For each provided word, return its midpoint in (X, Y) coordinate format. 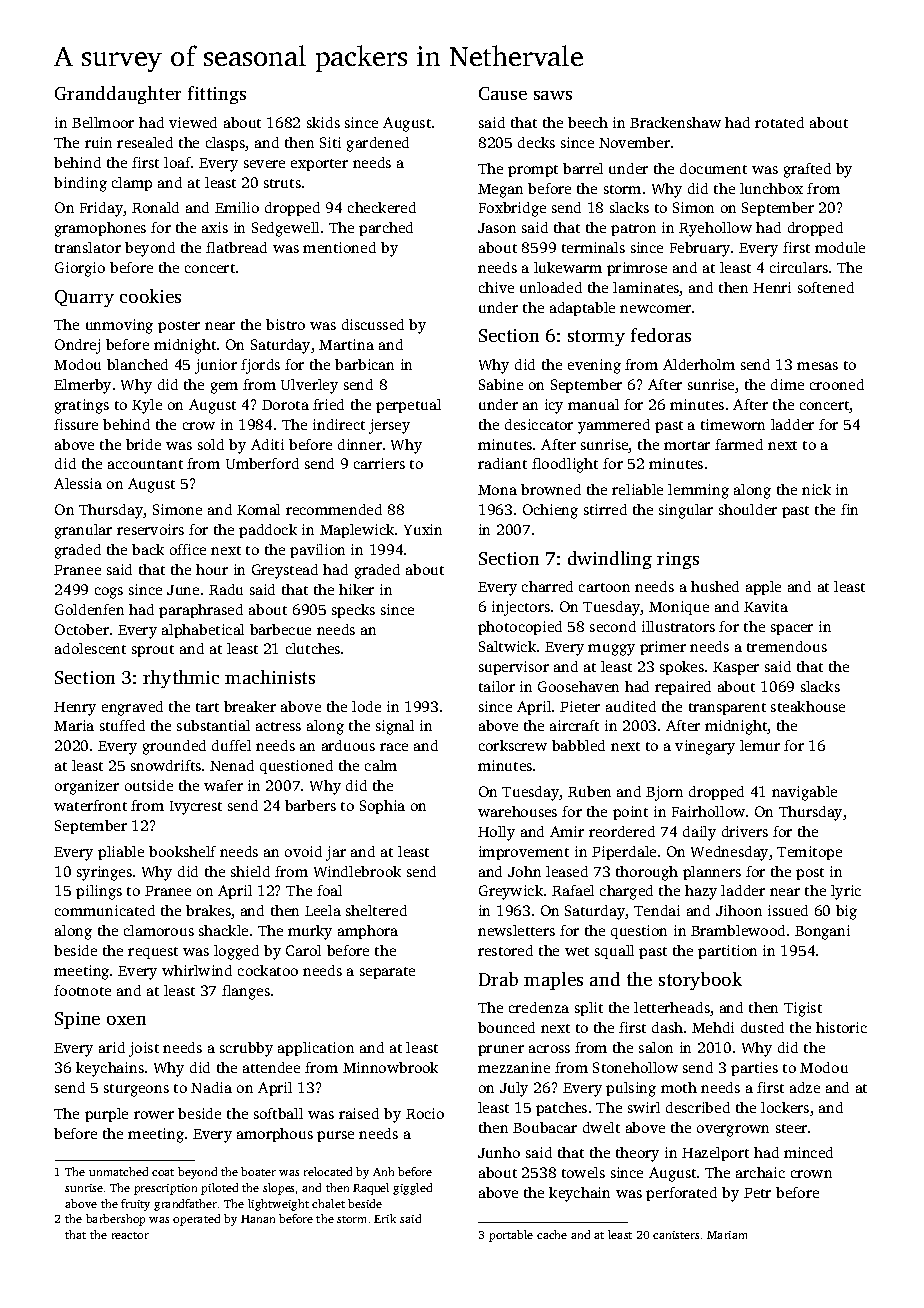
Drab (498, 979)
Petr (757, 1193)
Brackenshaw (675, 122)
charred (547, 586)
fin (849, 509)
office (188, 549)
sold (211, 444)
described (698, 1107)
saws (553, 95)
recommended (334, 509)
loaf (178, 162)
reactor (130, 1235)
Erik (385, 1218)
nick (816, 489)
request (153, 953)
